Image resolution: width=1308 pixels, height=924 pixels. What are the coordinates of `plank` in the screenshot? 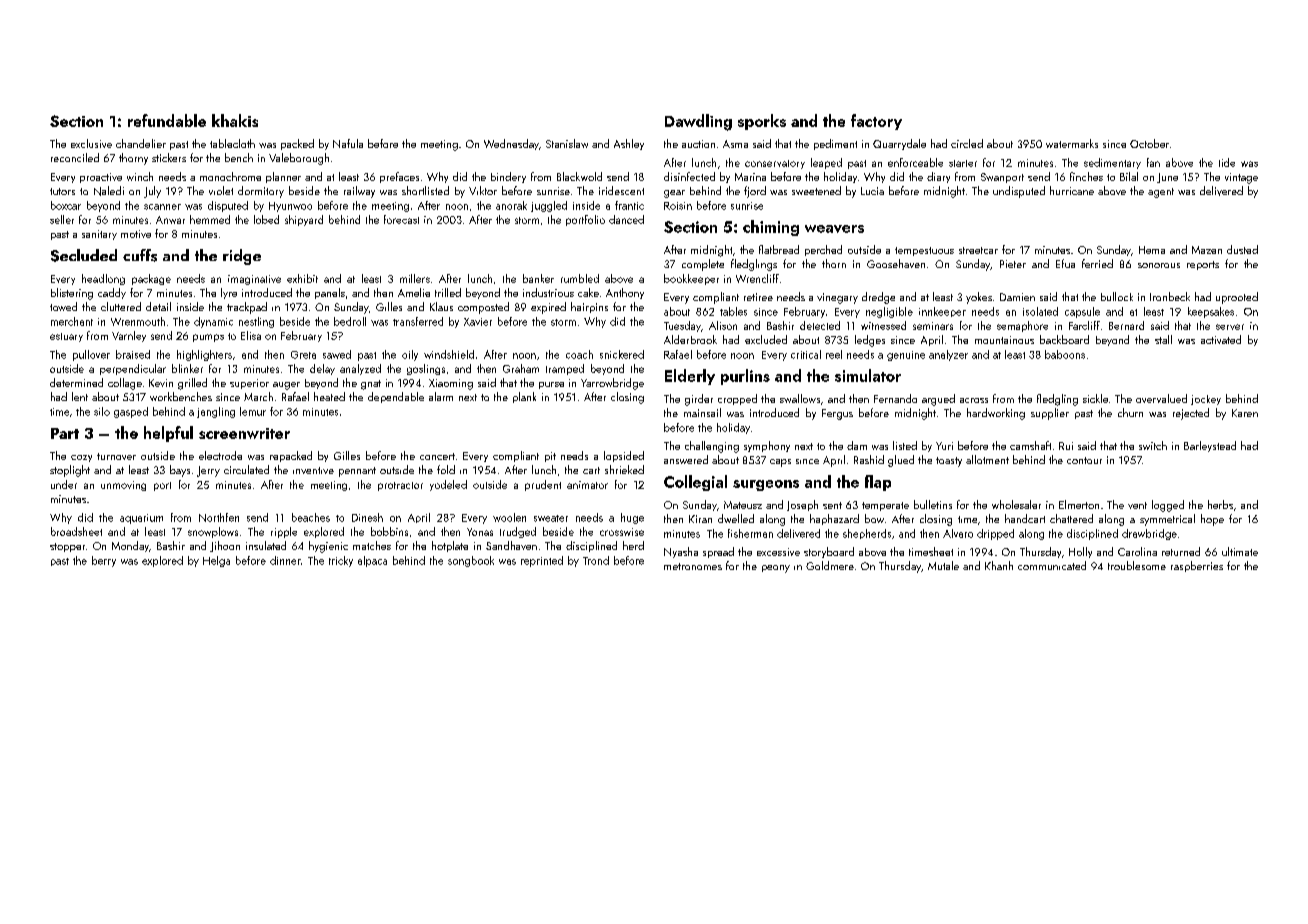 It's located at (524, 397).
